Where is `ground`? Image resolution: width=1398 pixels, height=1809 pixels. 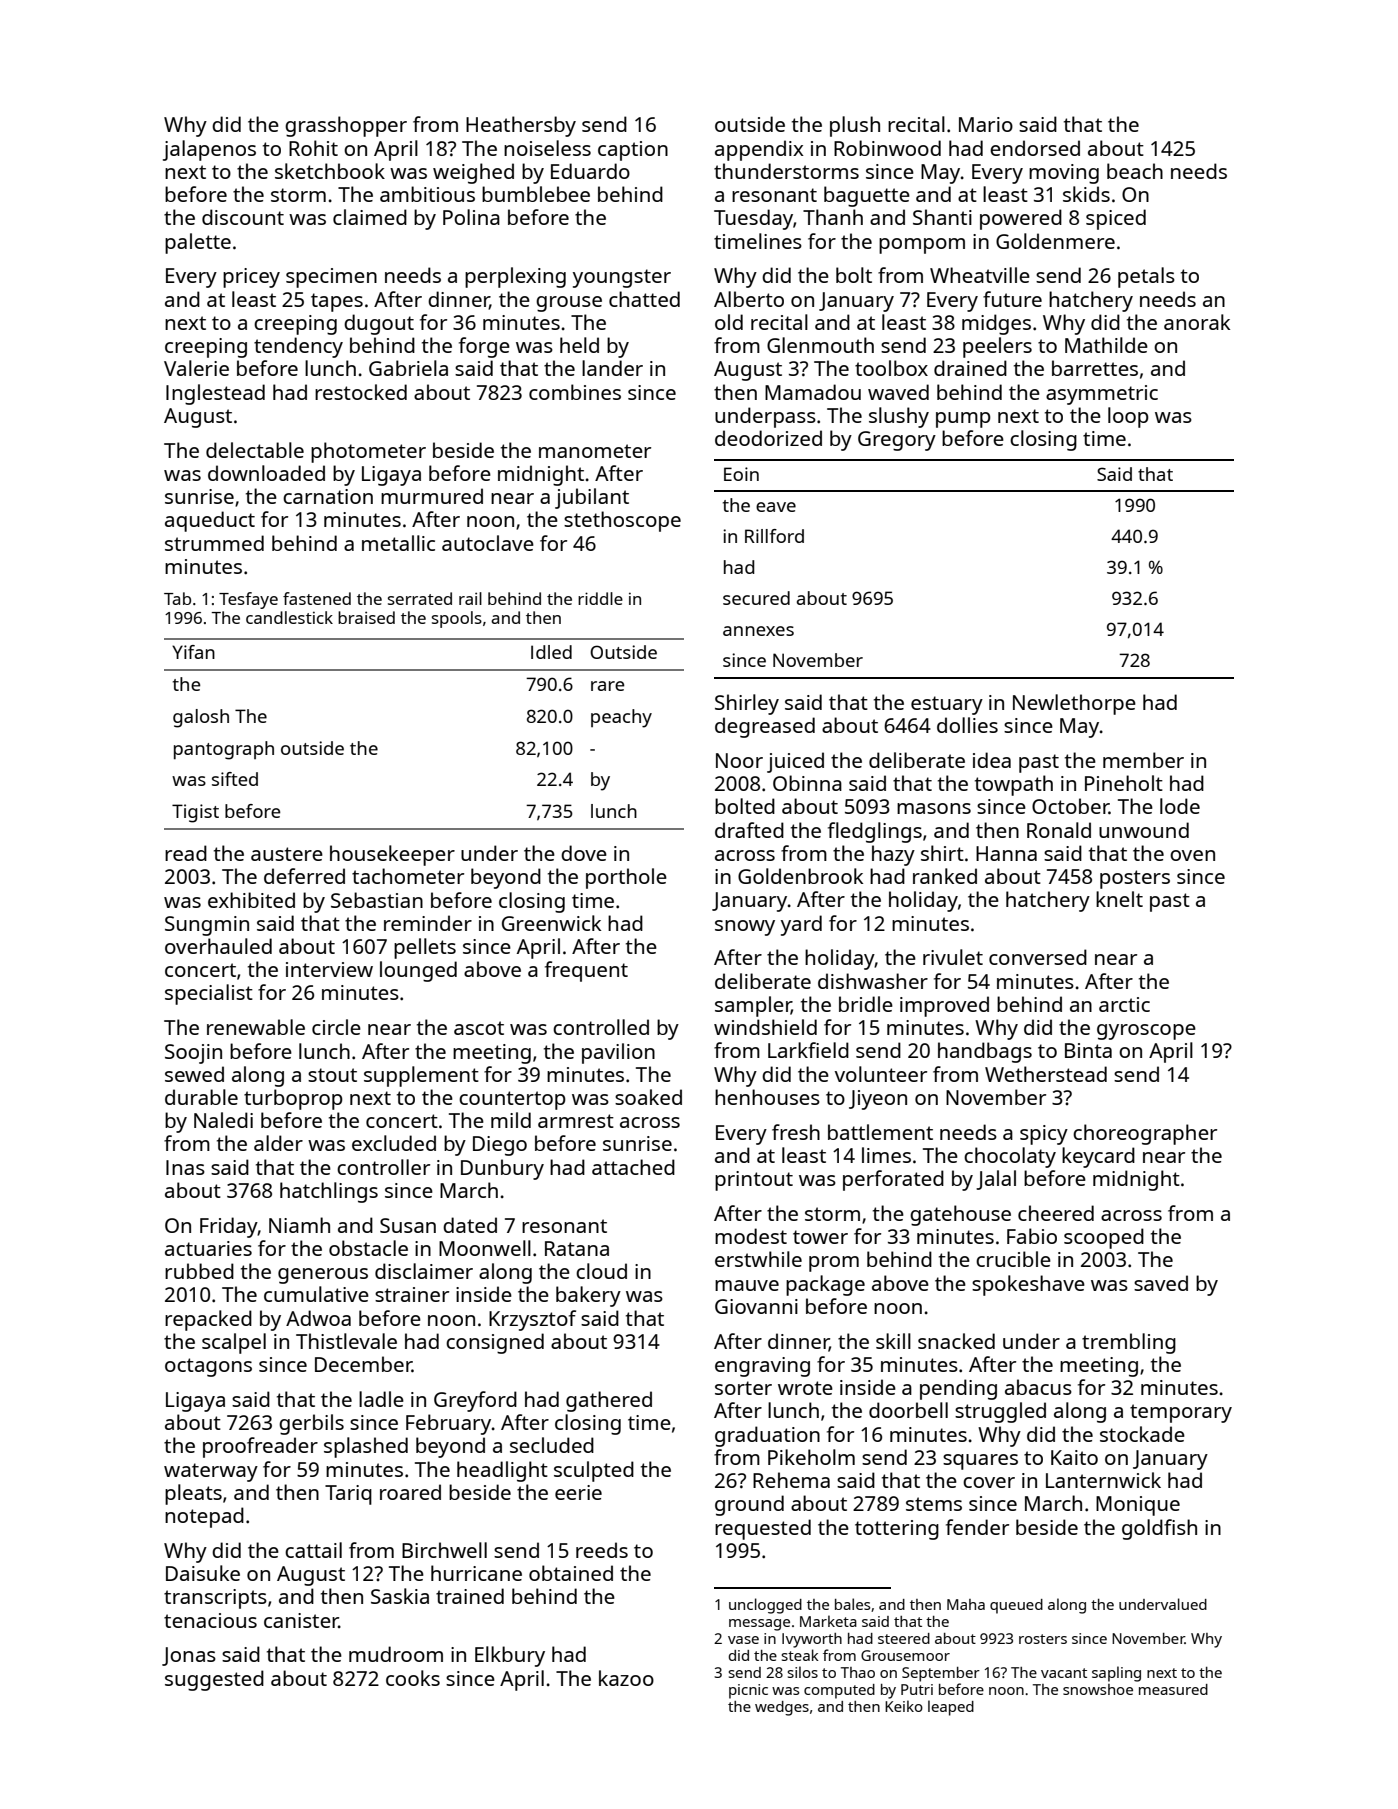
ground is located at coordinates (749, 1505).
